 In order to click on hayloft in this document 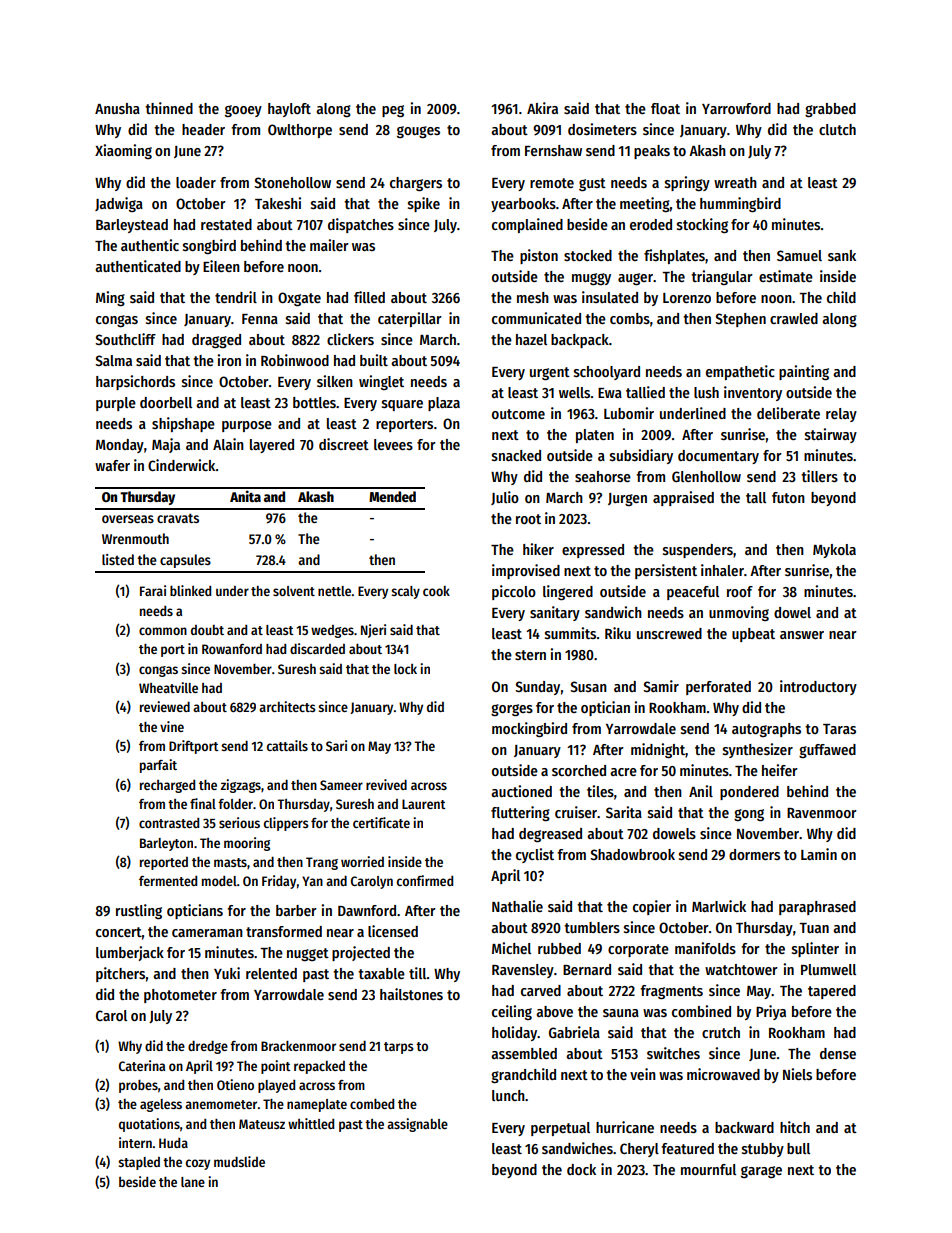, I will do `click(289, 110)`.
